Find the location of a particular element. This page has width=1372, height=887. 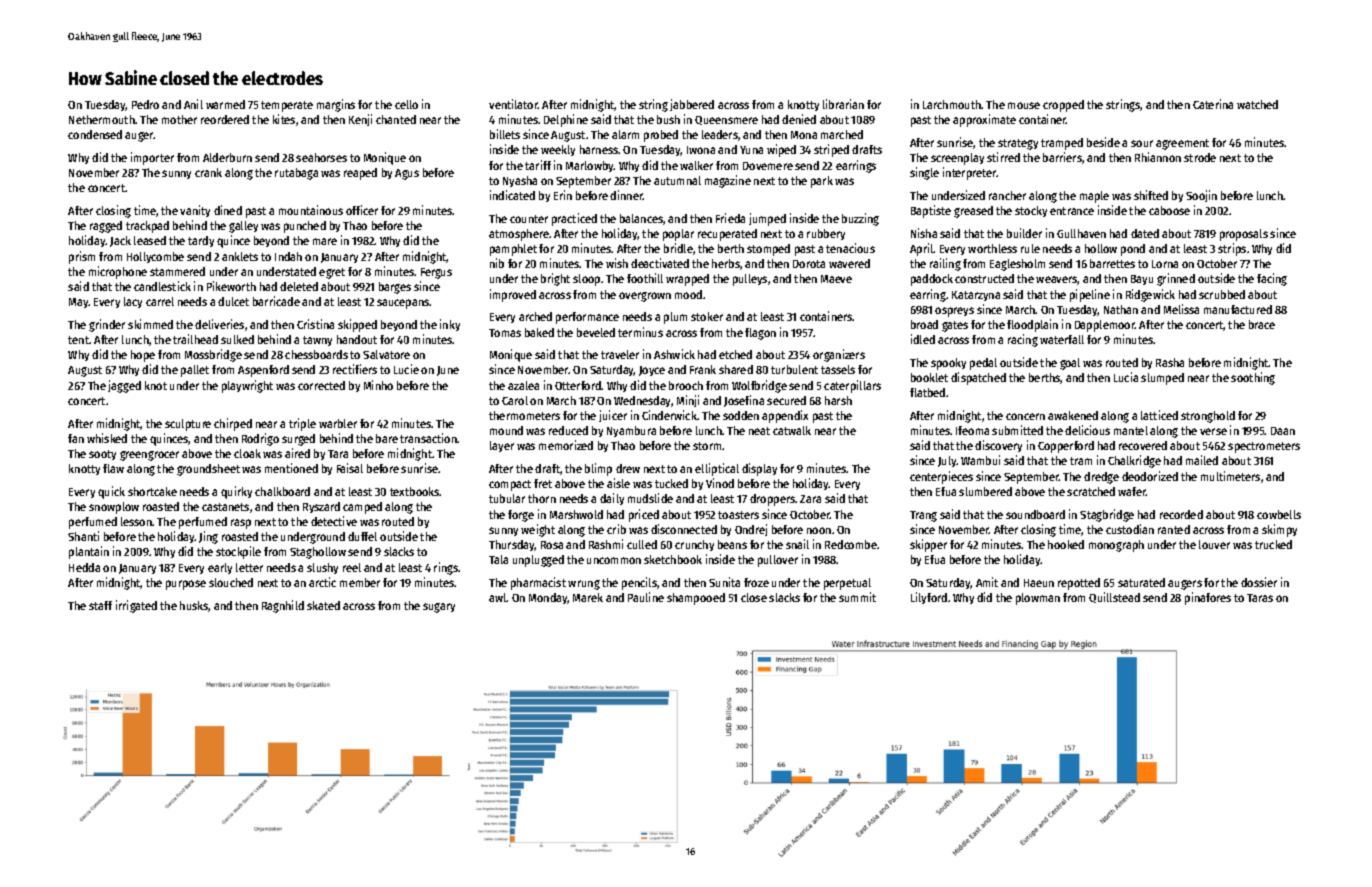

Carol is located at coordinates (515, 400).
